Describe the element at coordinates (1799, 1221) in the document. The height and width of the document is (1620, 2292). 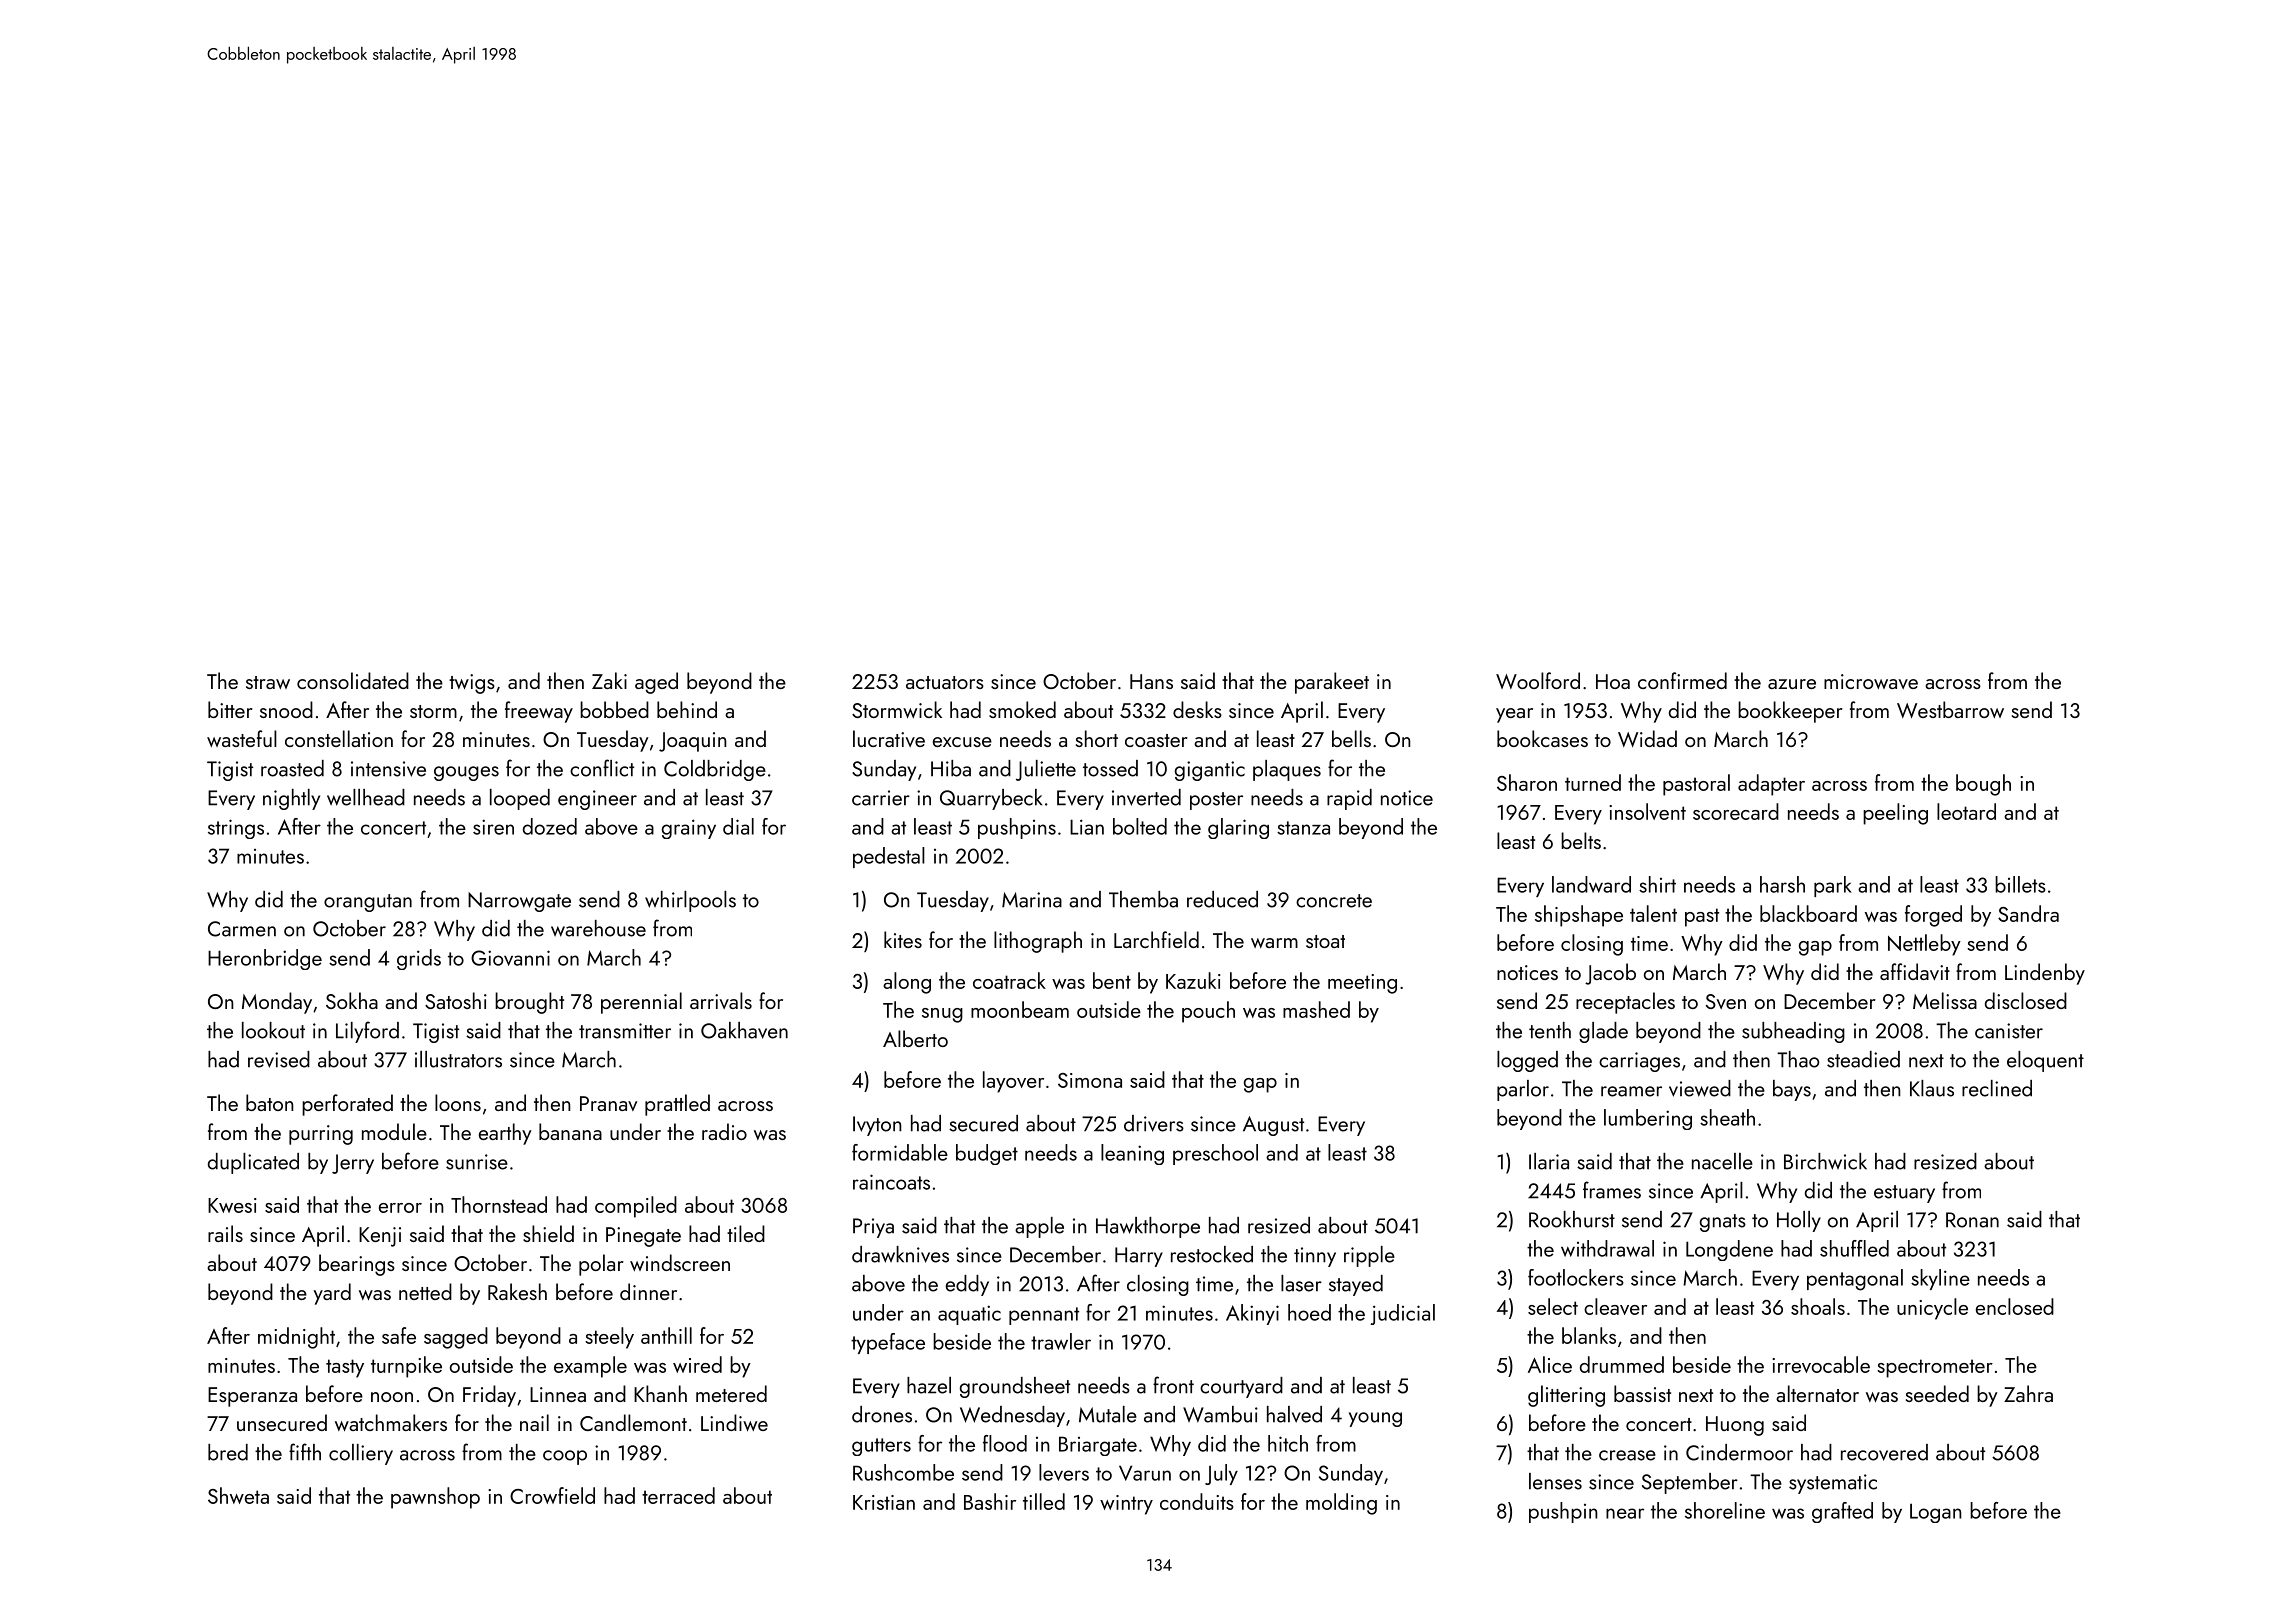
I see `Holly` at that location.
